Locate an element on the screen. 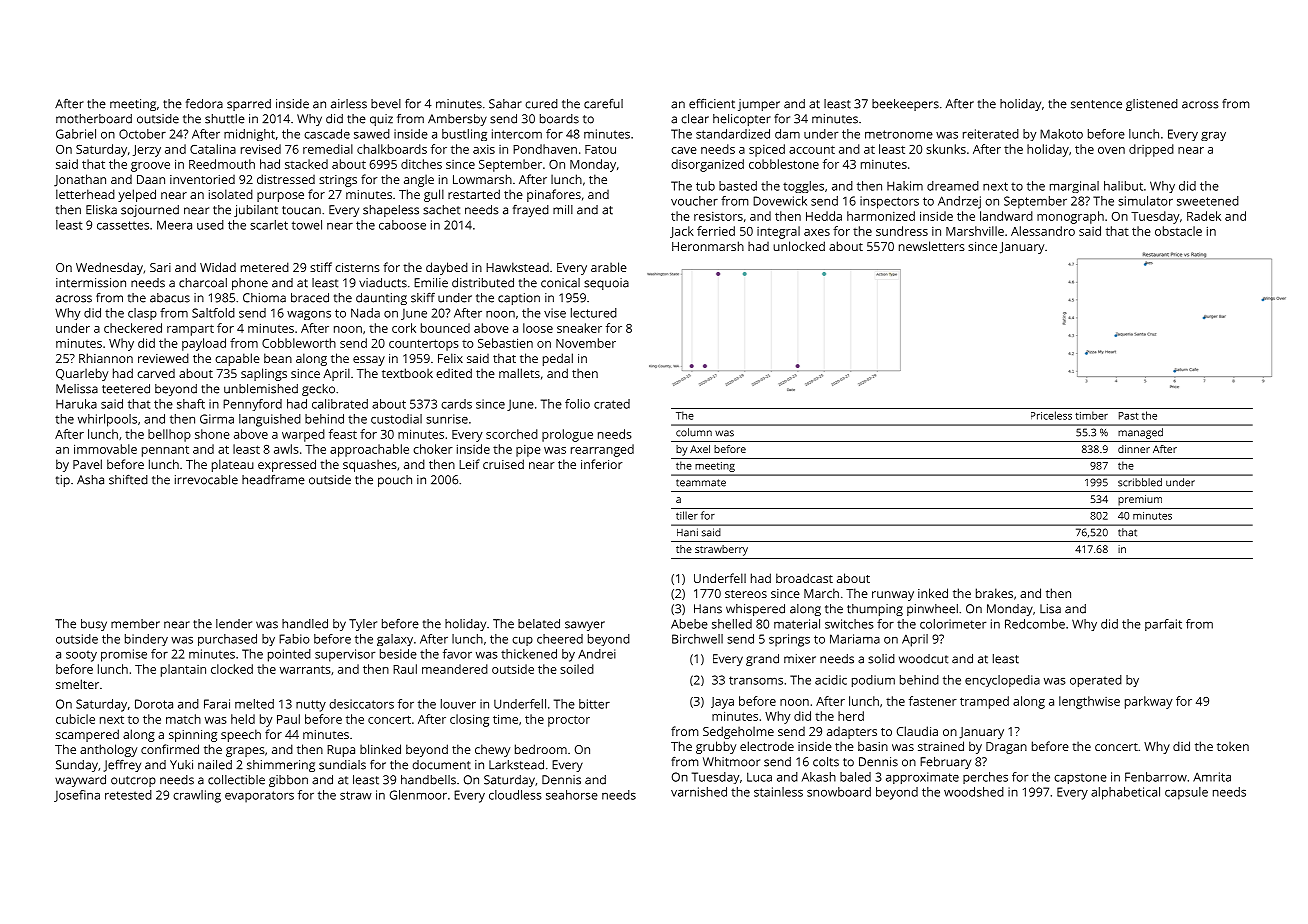  tip is located at coordinates (63, 481).
